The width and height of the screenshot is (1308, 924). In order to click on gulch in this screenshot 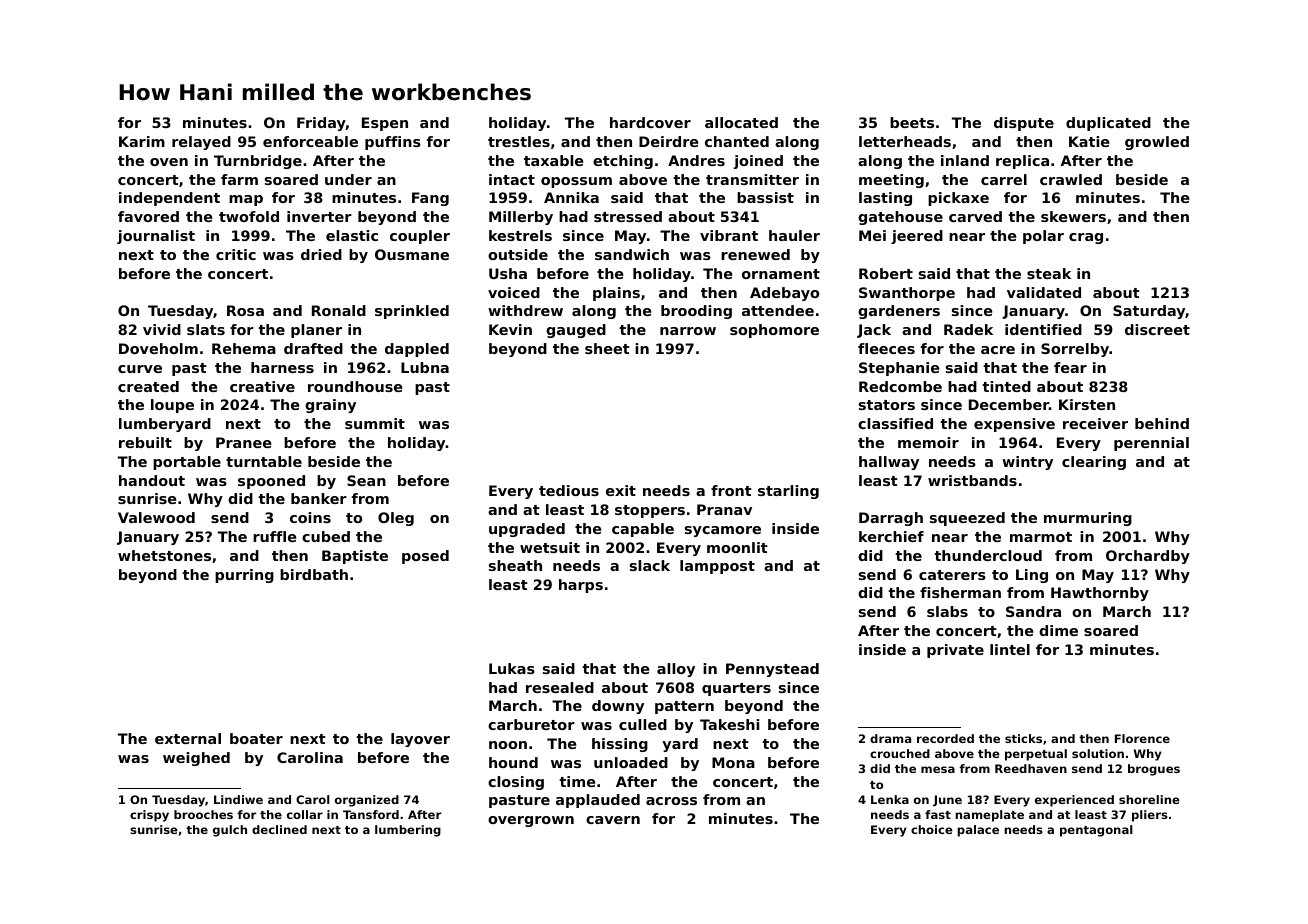, I will do `click(230, 831)`.
